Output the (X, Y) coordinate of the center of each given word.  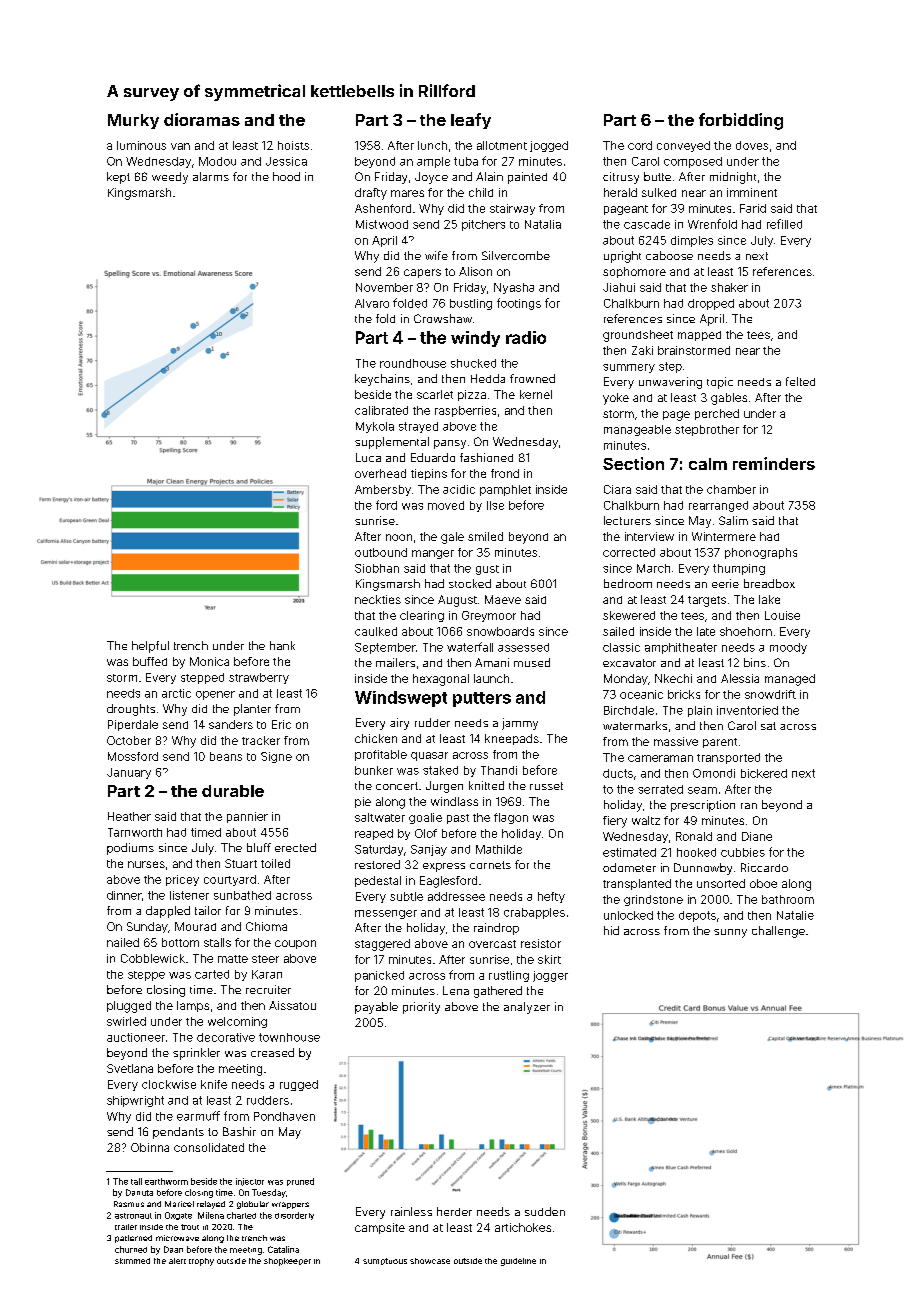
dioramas (202, 119)
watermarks (635, 725)
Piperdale (133, 725)
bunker (374, 770)
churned (131, 1249)
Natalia (543, 224)
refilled (784, 224)
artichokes (523, 1227)
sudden (545, 1211)
